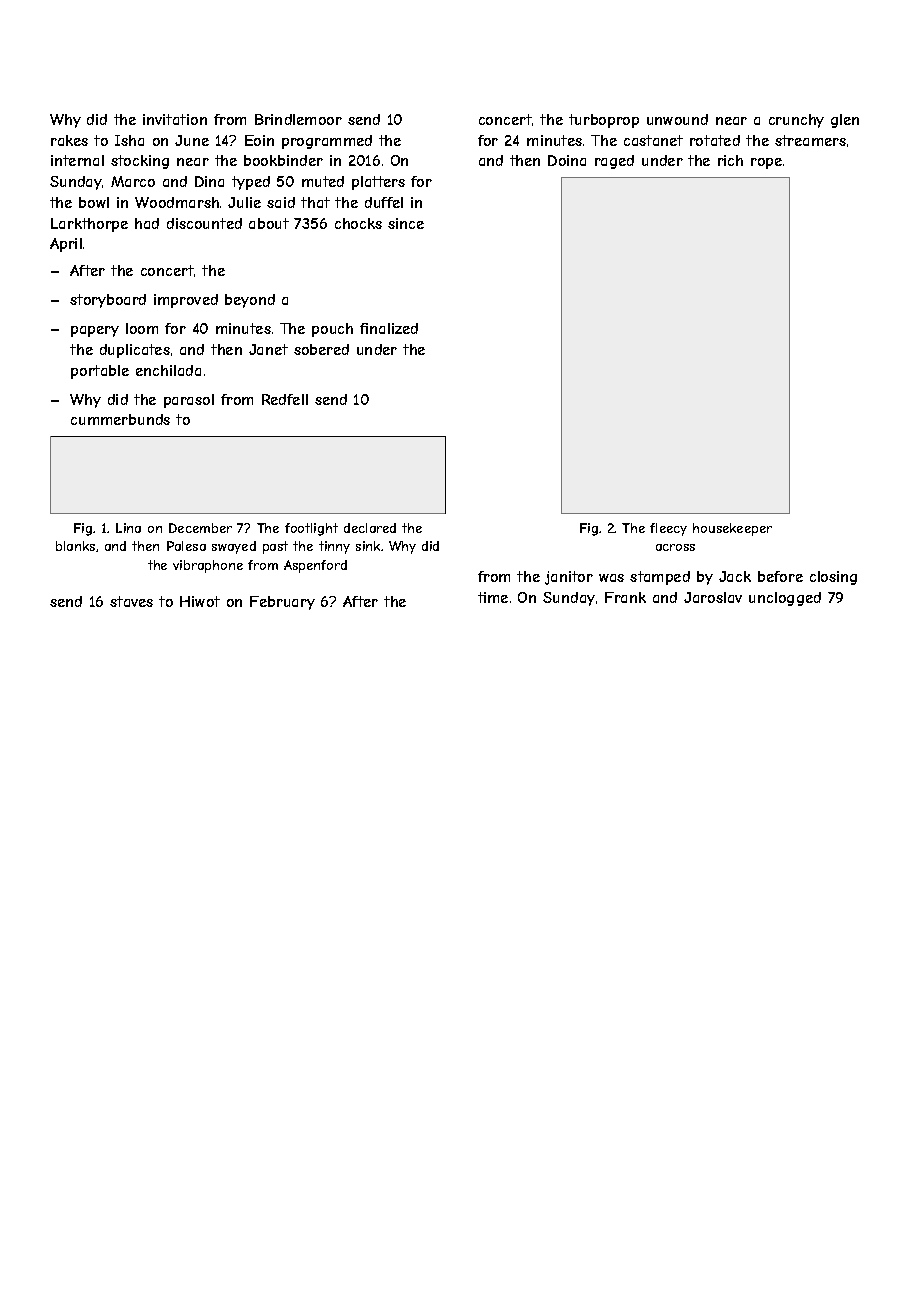  I want to click on portable, so click(100, 372).
